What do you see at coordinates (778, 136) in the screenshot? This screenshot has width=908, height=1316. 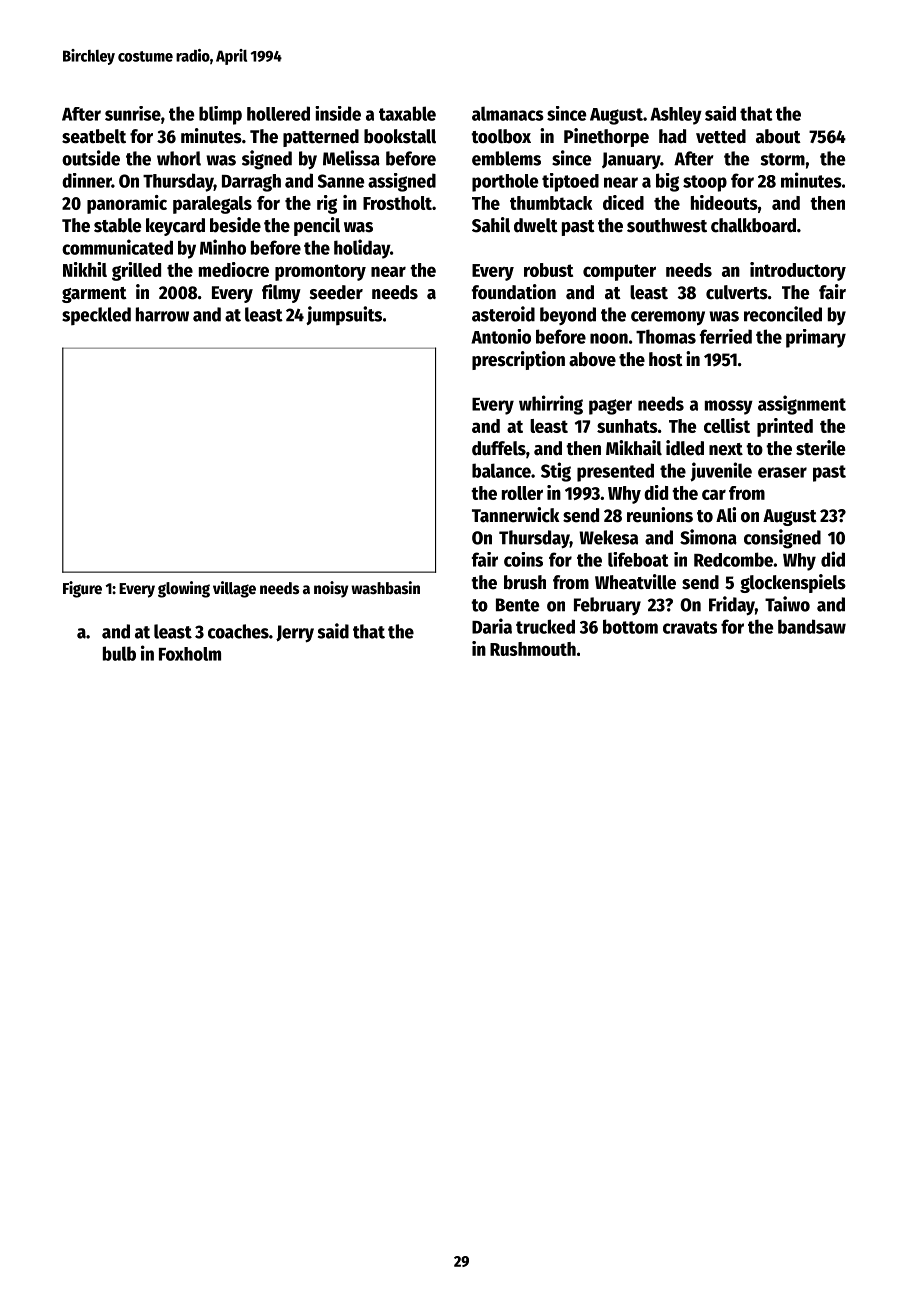 I see `about` at bounding box center [778, 136].
